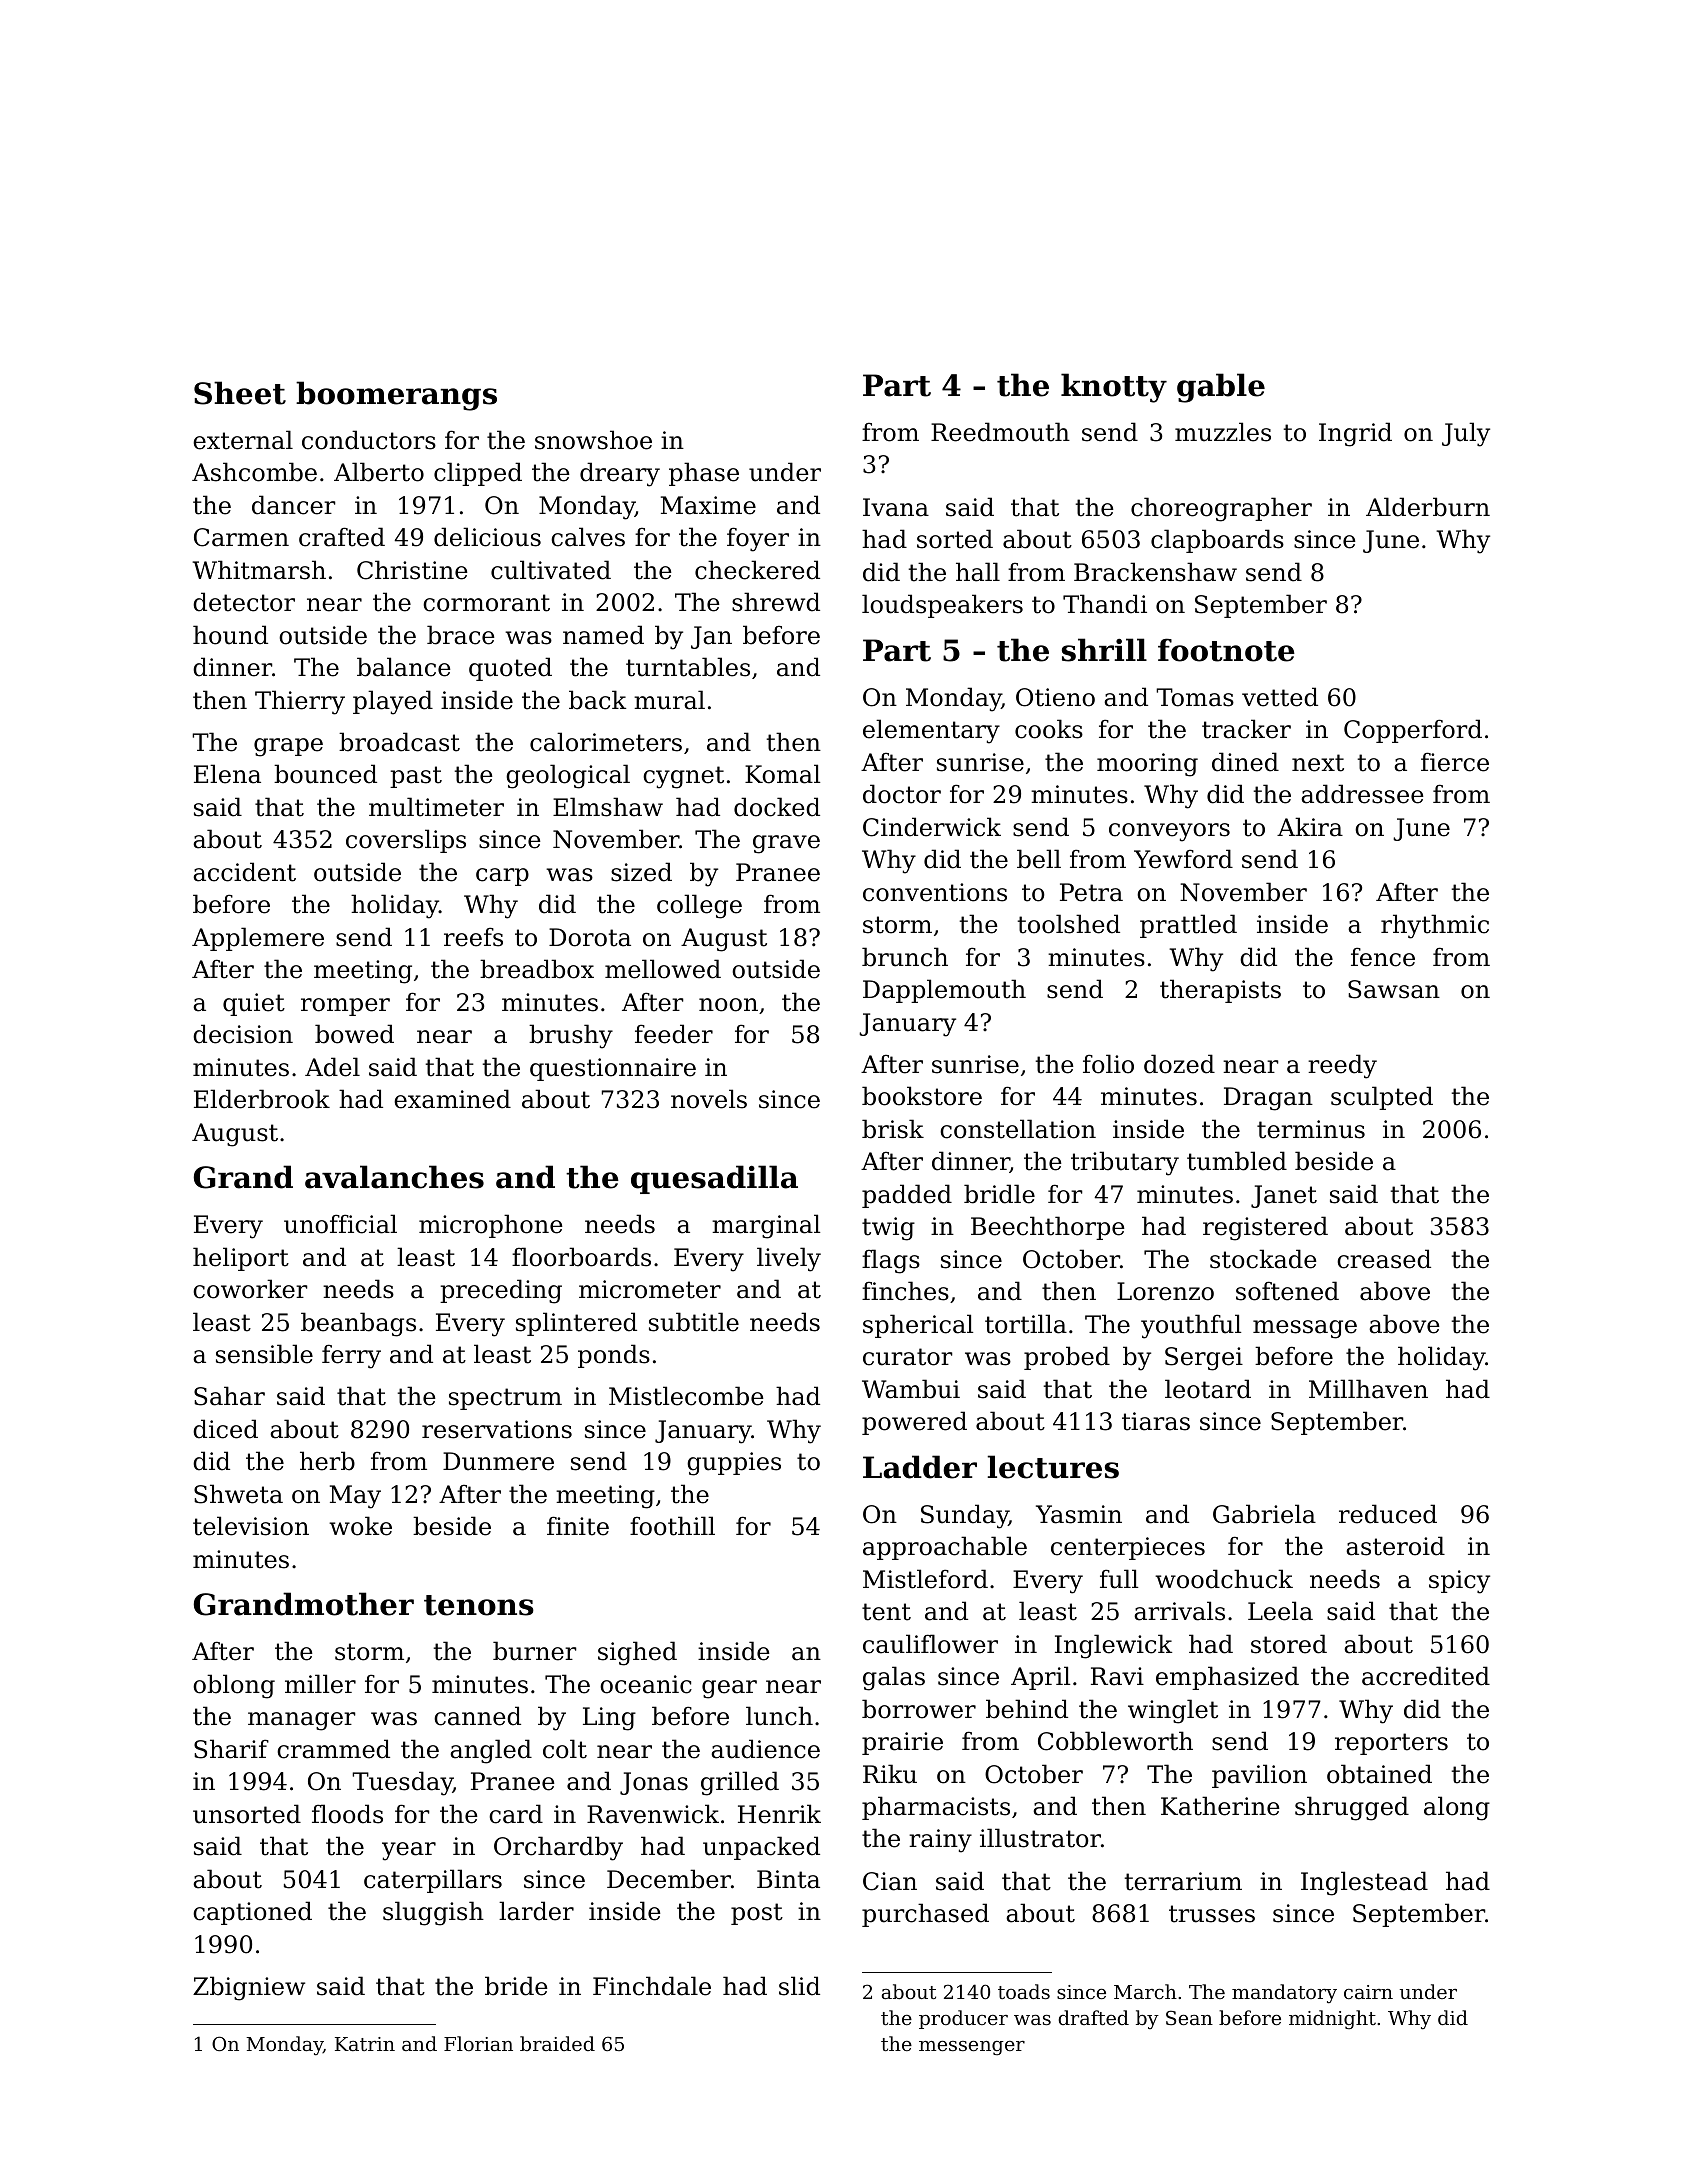 This screenshot has width=1683, height=2178. What do you see at coordinates (765, 1749) in the screenshot?
I see `audience` at bounding box center [765, 1749].
